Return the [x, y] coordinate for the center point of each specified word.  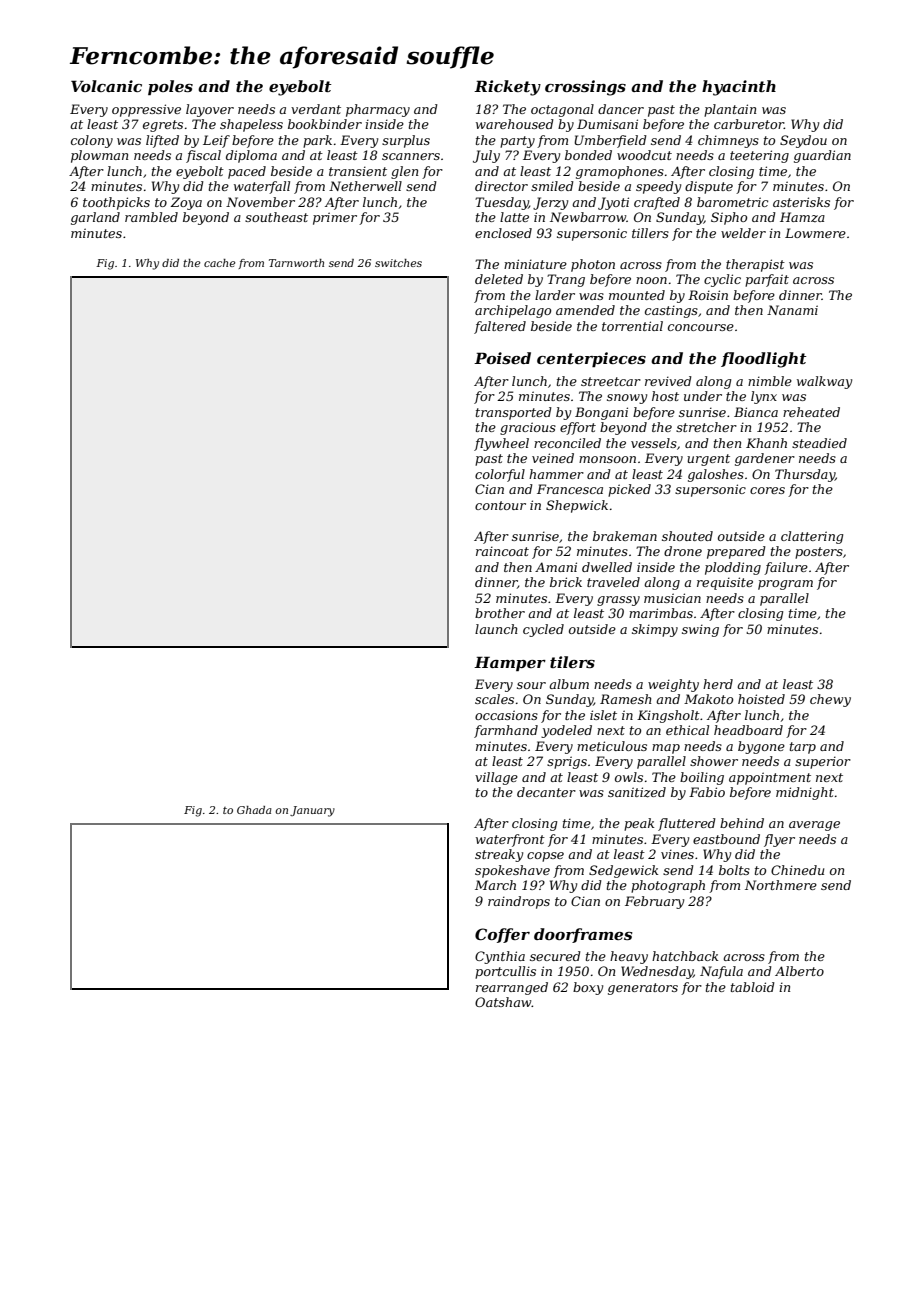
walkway [824, 382]
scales [494, 699]
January [312, 811]
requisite [725, 583]
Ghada [254, 810]
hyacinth [739, 88]
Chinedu [797, 870]
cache [219, 263]
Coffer [502, 935]
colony [92, 141]
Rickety [507, 88]
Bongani [601, 413]
